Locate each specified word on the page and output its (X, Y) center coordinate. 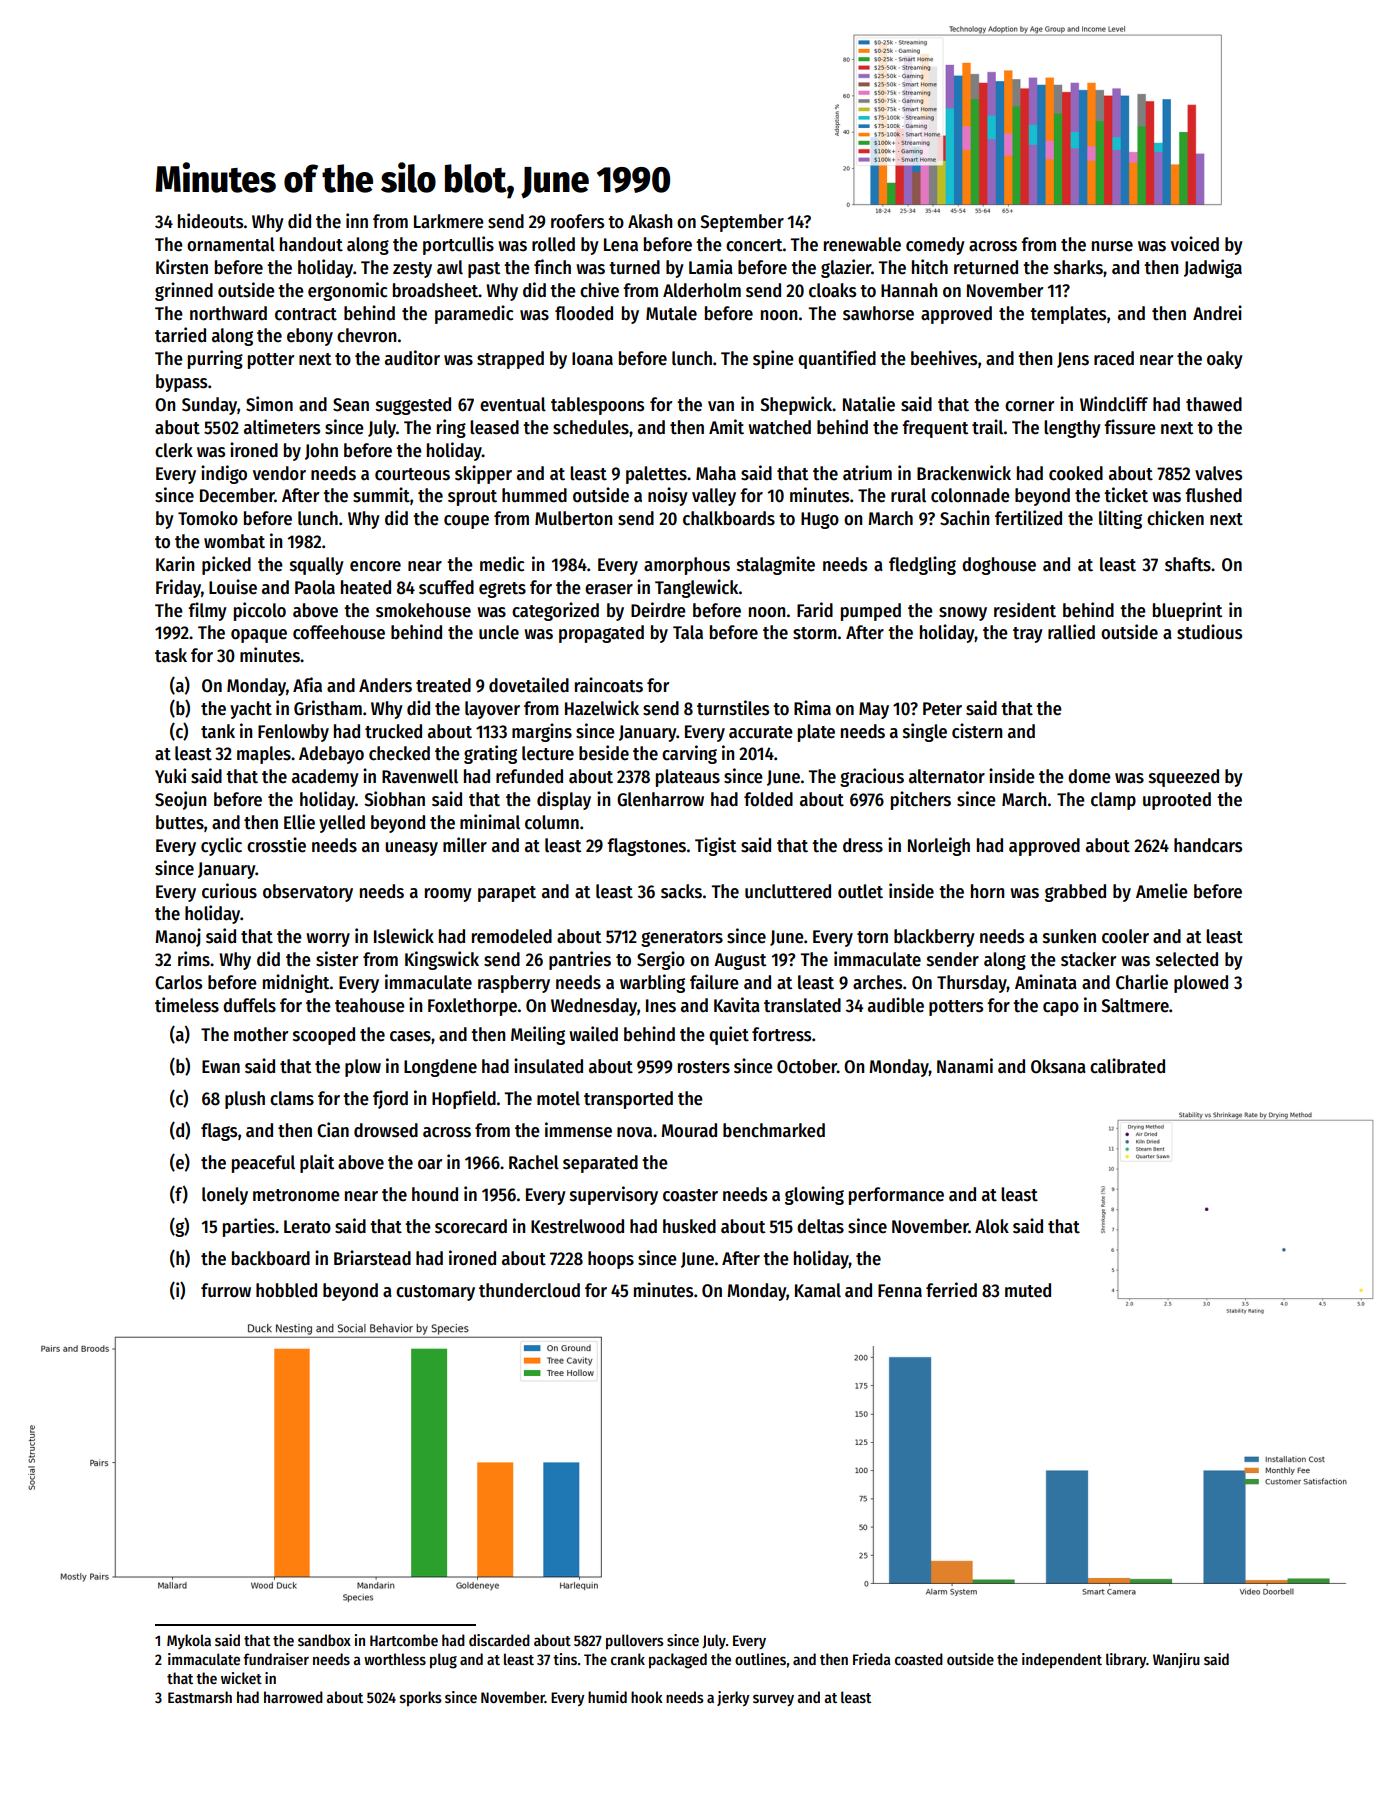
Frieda (871, 1659)
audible (896, 1005)
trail (987, 427)
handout (311, 244)
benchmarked (774, 1130)
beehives (944, 358)
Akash (650, 221)
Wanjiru (1176, 1660)
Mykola (189, 1641)
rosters (704, 1067)
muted (1028, 1290)
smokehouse (423, 610)
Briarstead (372, 1258)
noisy (668, 496)
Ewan (221, 1067)
